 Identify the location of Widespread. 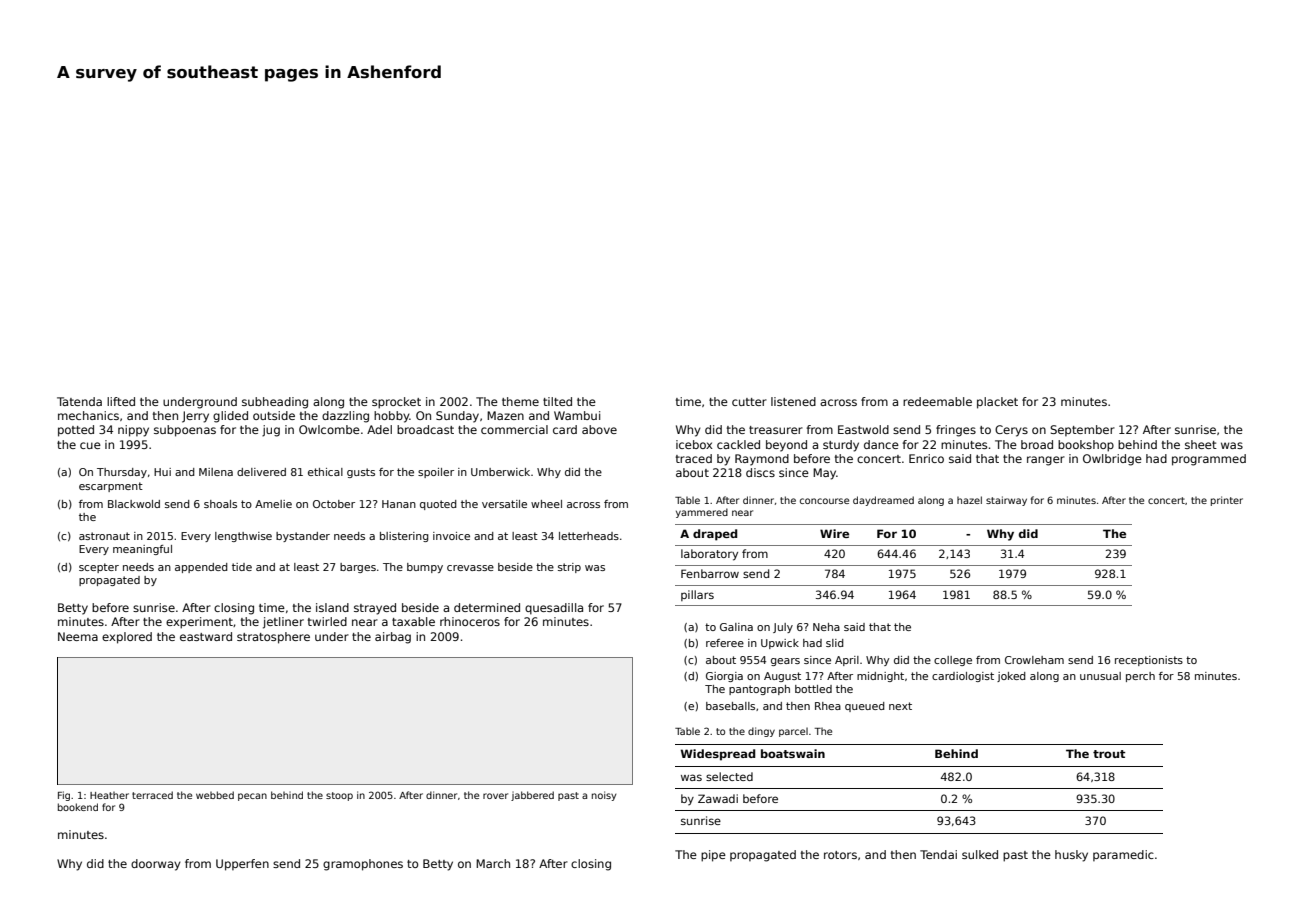
(718, 755).
